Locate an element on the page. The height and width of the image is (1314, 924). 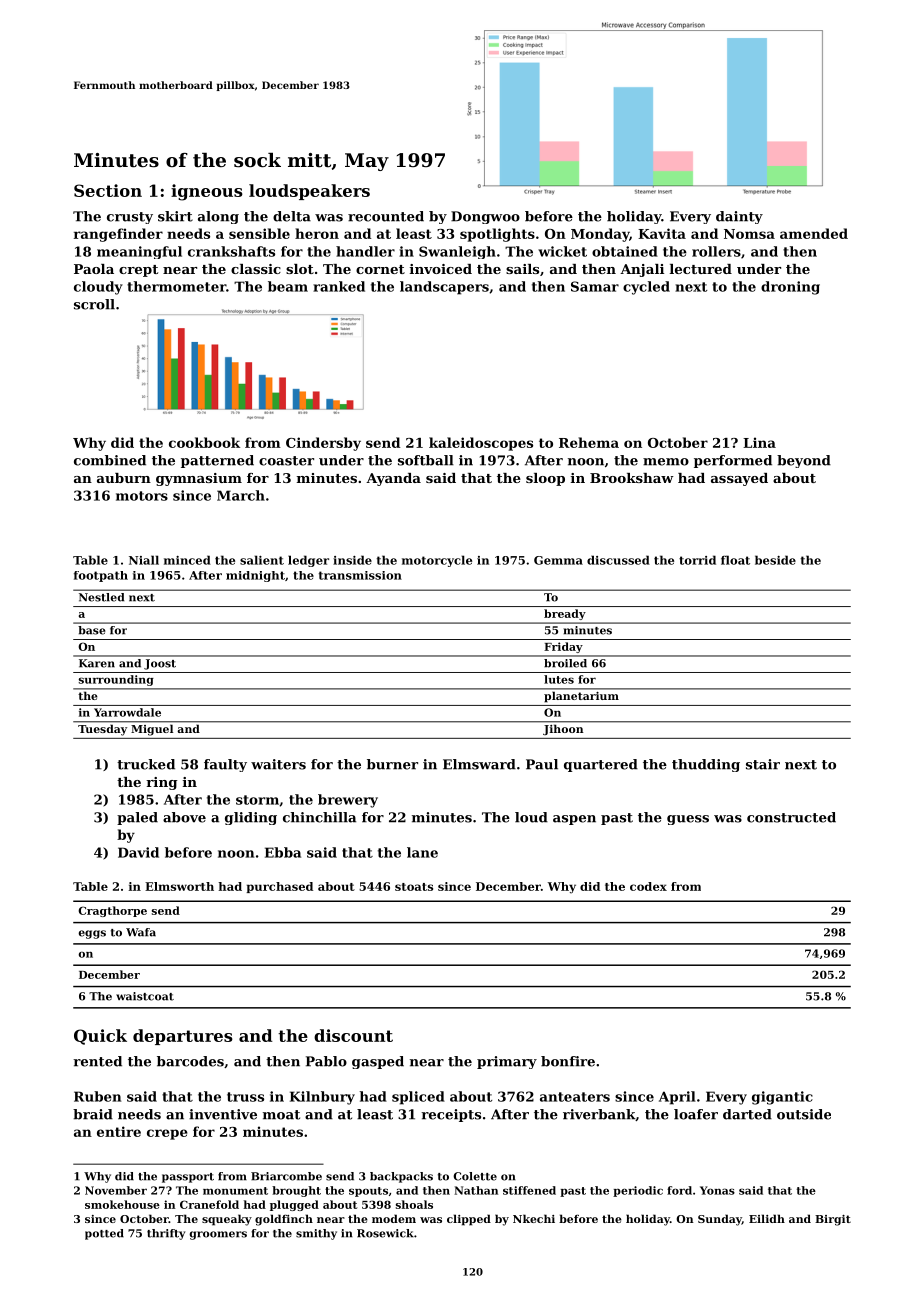
thrifty is located at coordinates (166, 1234).
